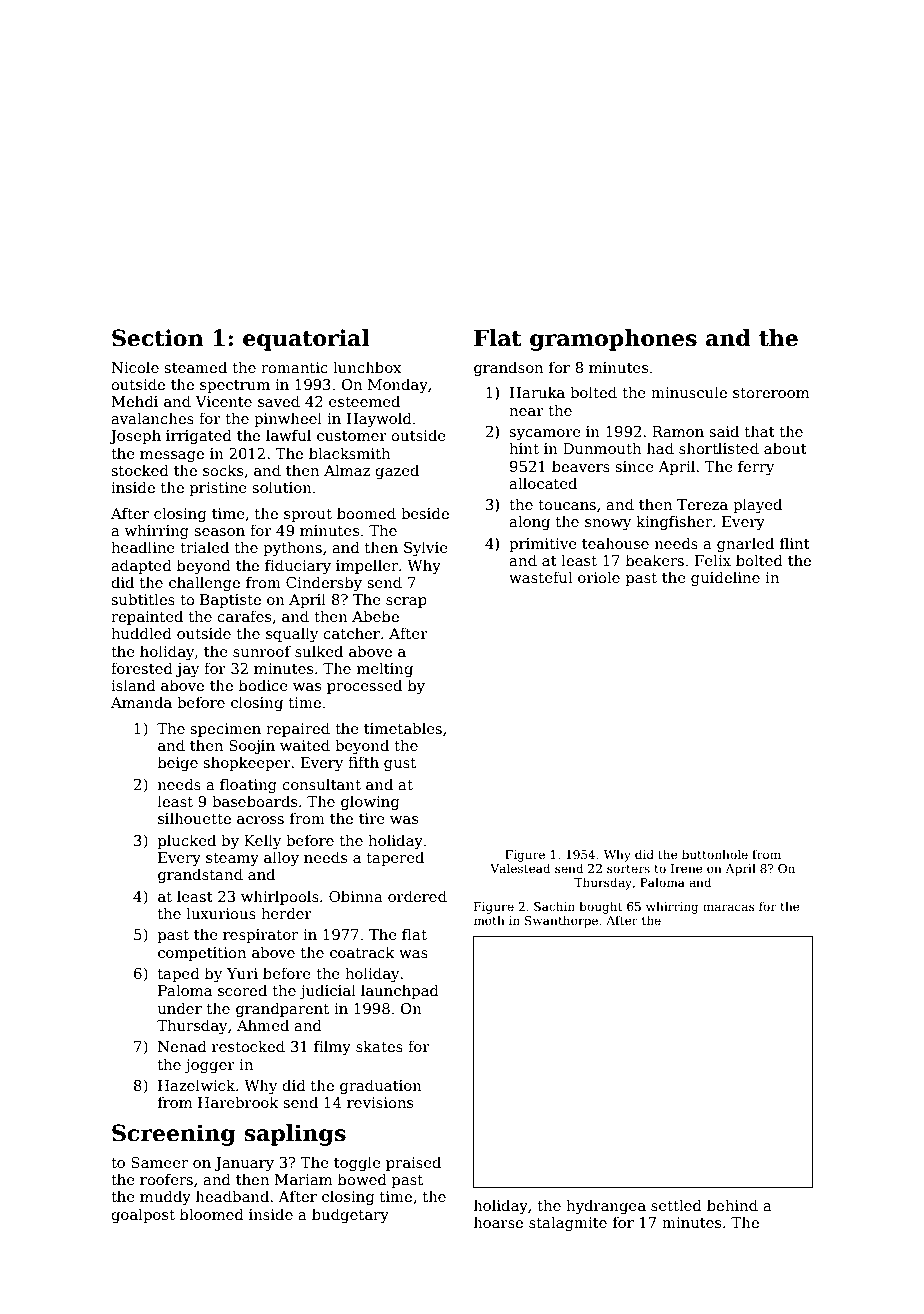 This image has width=924, height=1314. Describe the element at coordinates (367, 367) in the image. I see `lunchbox` at that location.
